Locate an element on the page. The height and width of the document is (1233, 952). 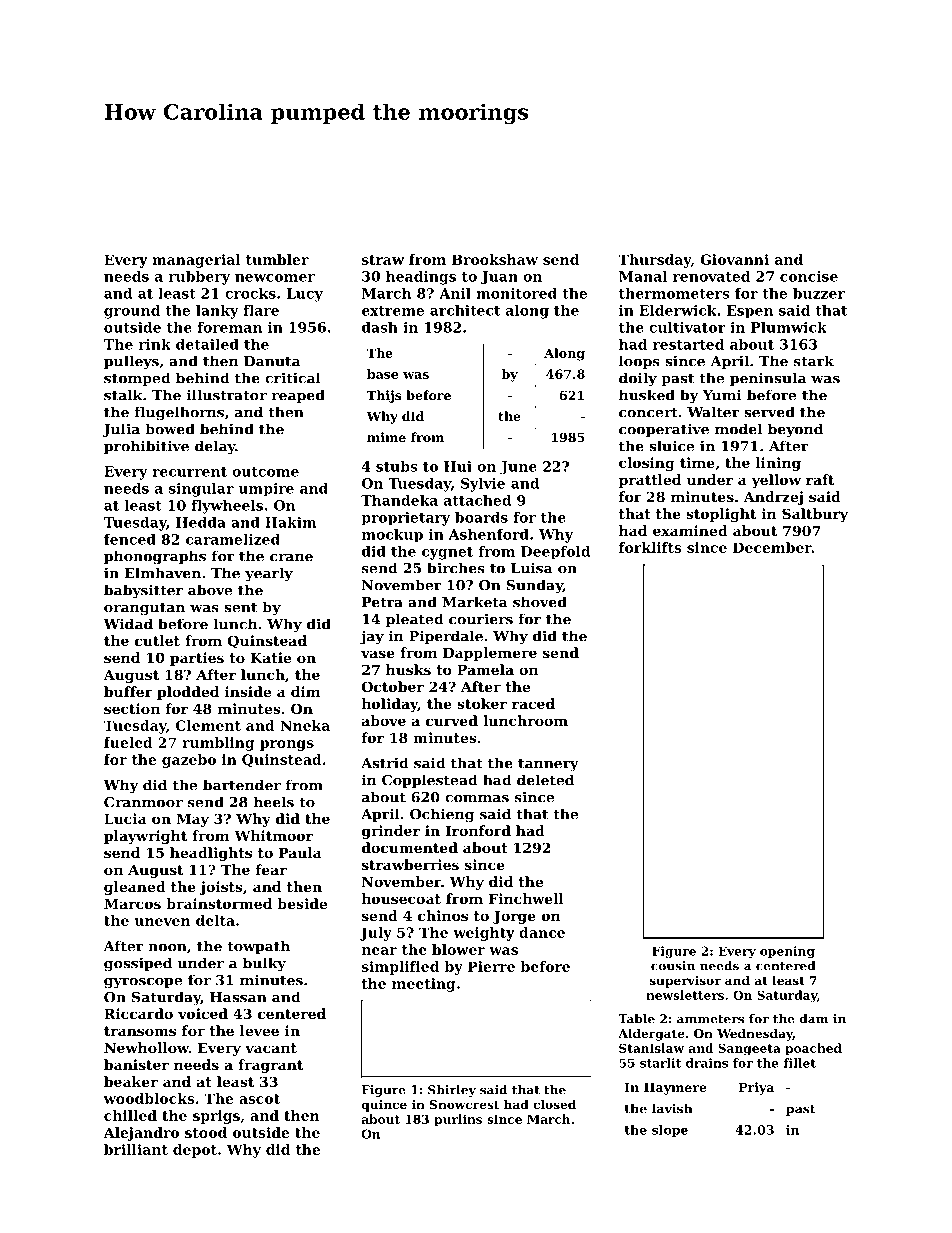
phonographs is located at coordinates (155, 557).
